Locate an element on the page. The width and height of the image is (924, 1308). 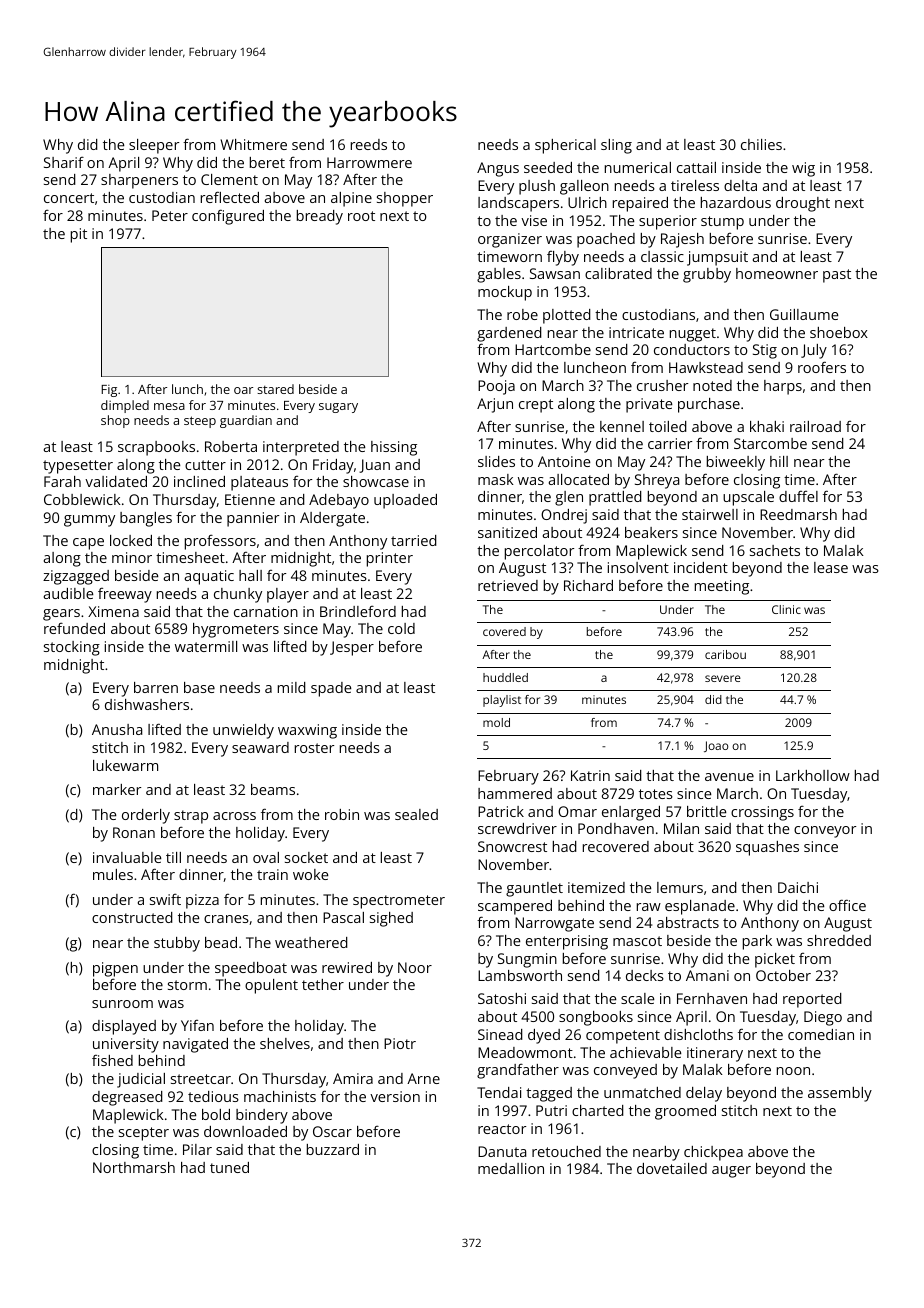
mold is located at coordinates (496, 722).
